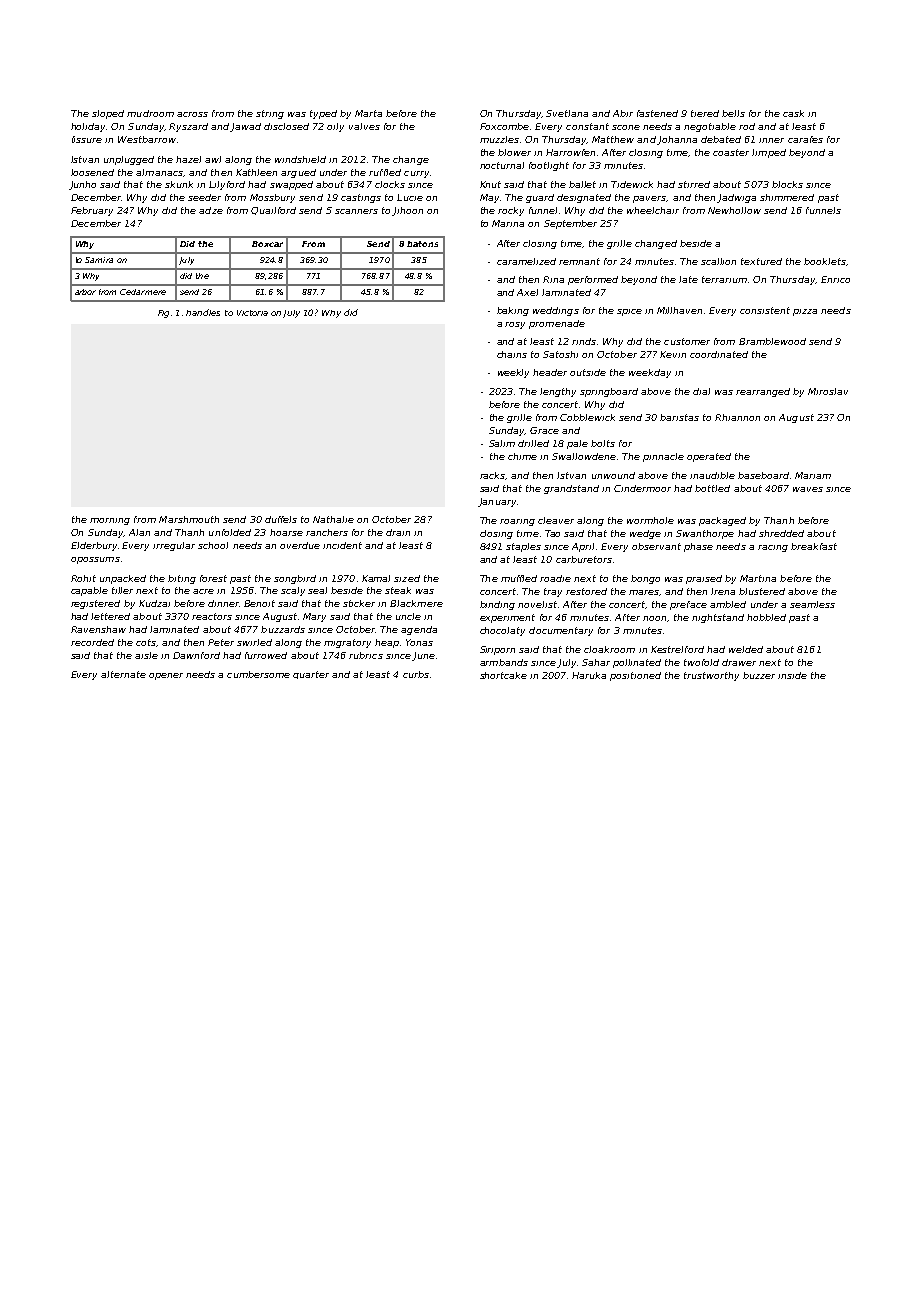  I want to click on muzzles, so click(499, 139).
